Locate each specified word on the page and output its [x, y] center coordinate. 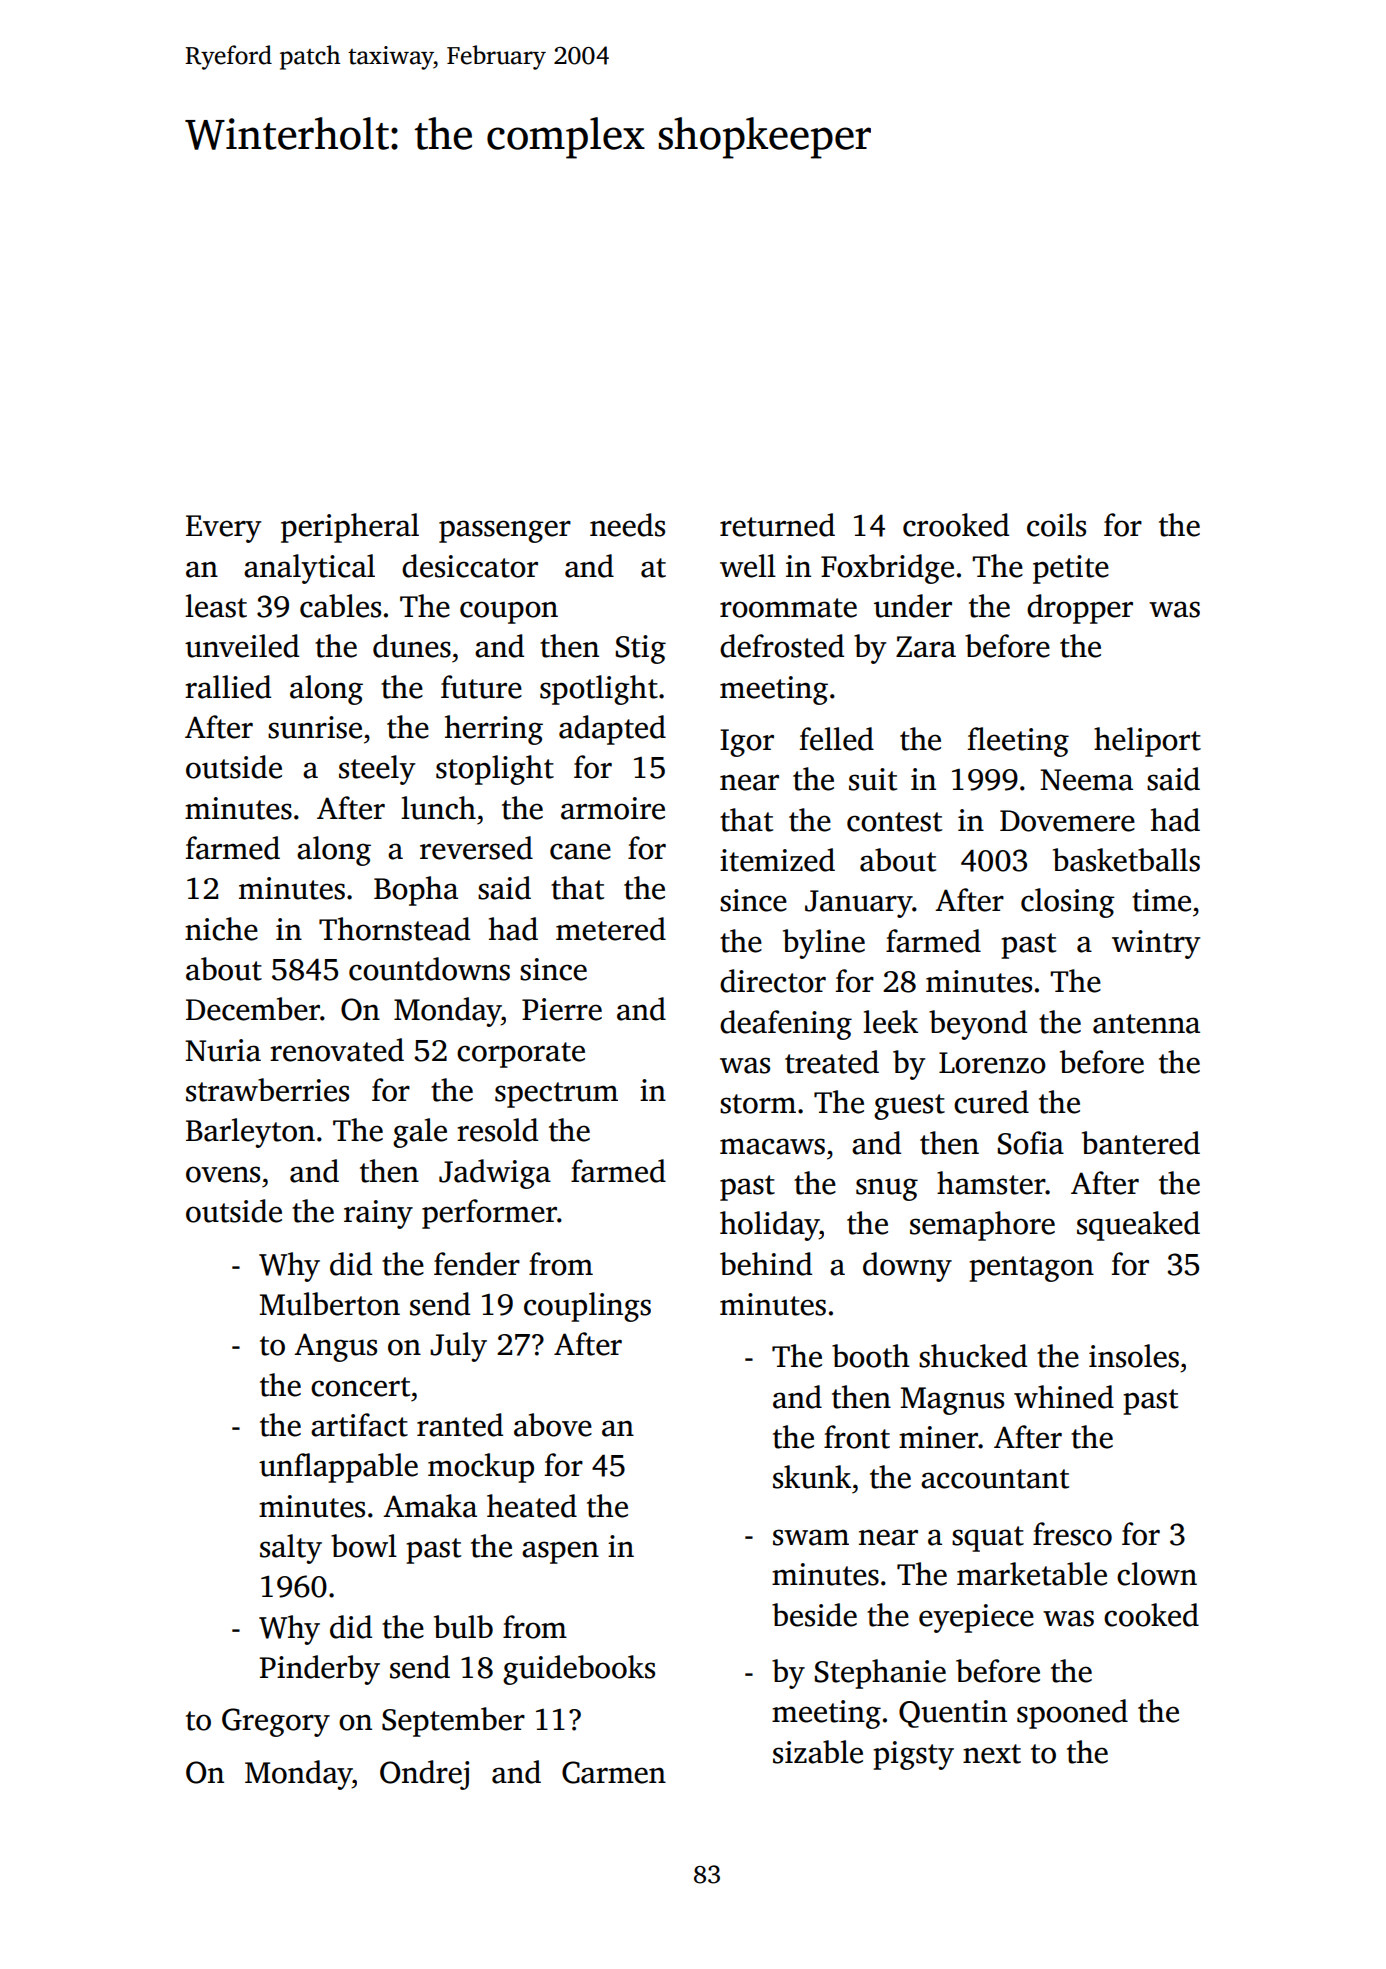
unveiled [242, 646]
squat [988, 1539]
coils [1056, 525]
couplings [587, 1307]
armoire [613, 808]
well [748, 566]
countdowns [429, 969]
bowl [364, 1546]
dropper [1080, 609]
